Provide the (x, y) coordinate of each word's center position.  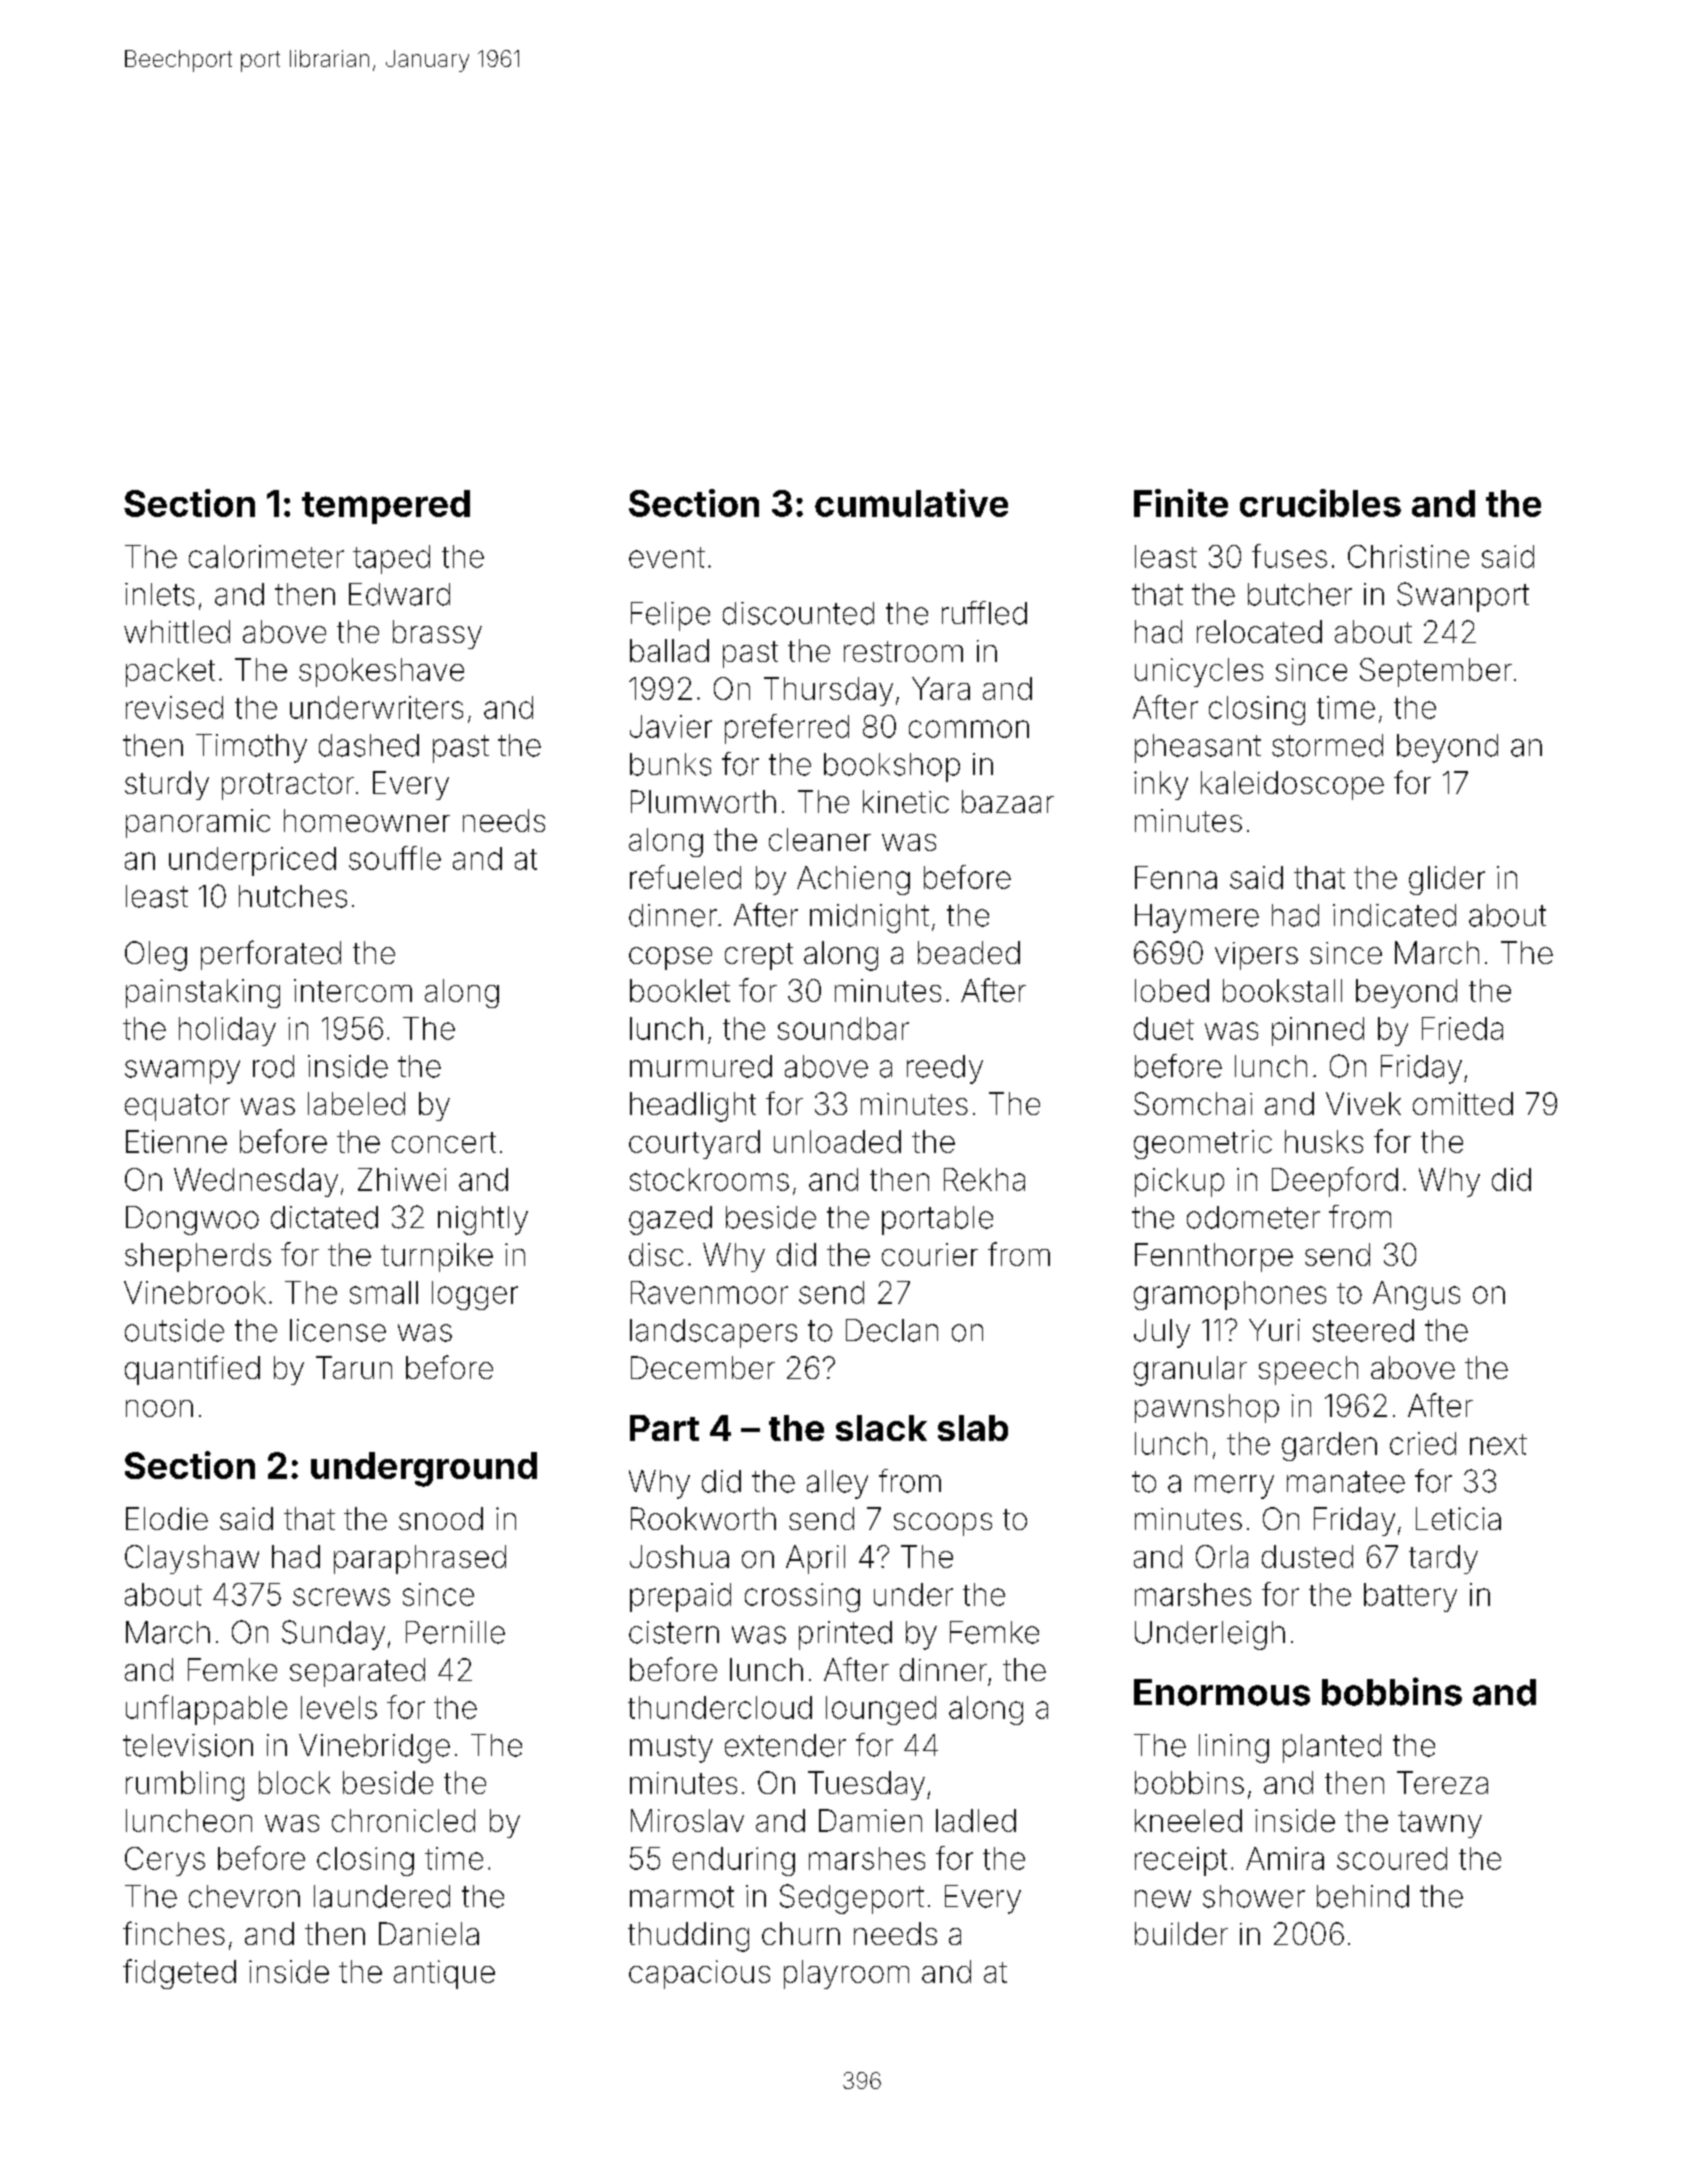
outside (174, 1330)
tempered (386, 507)
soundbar (843, 1028)
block (294, 1782)
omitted (1463, 1103)
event (667, 557)
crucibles (1320, 503)
